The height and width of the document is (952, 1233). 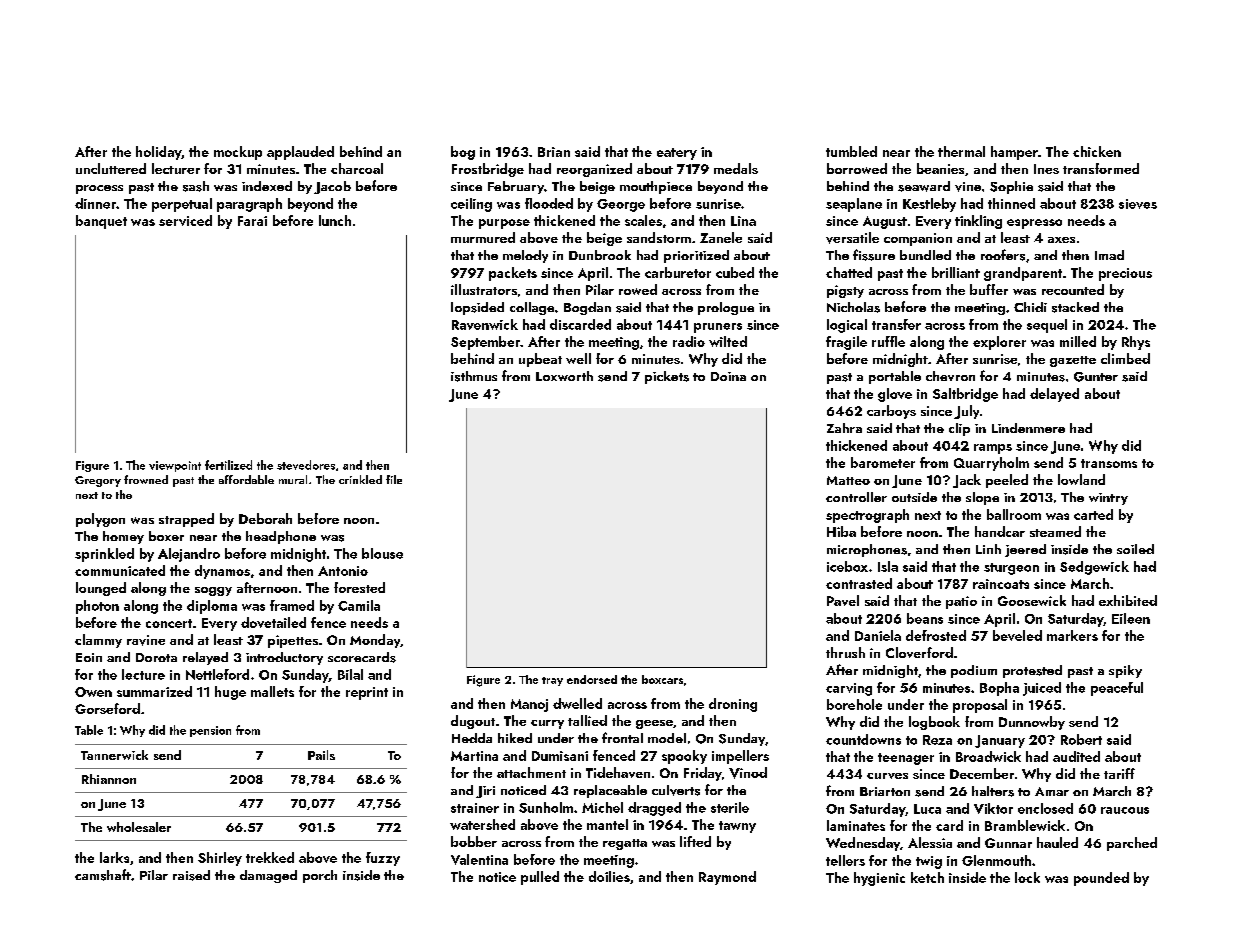 What do you see at coordinates (677, 154) in the document?
I see `eatery` at bounding box center [677, 154].
